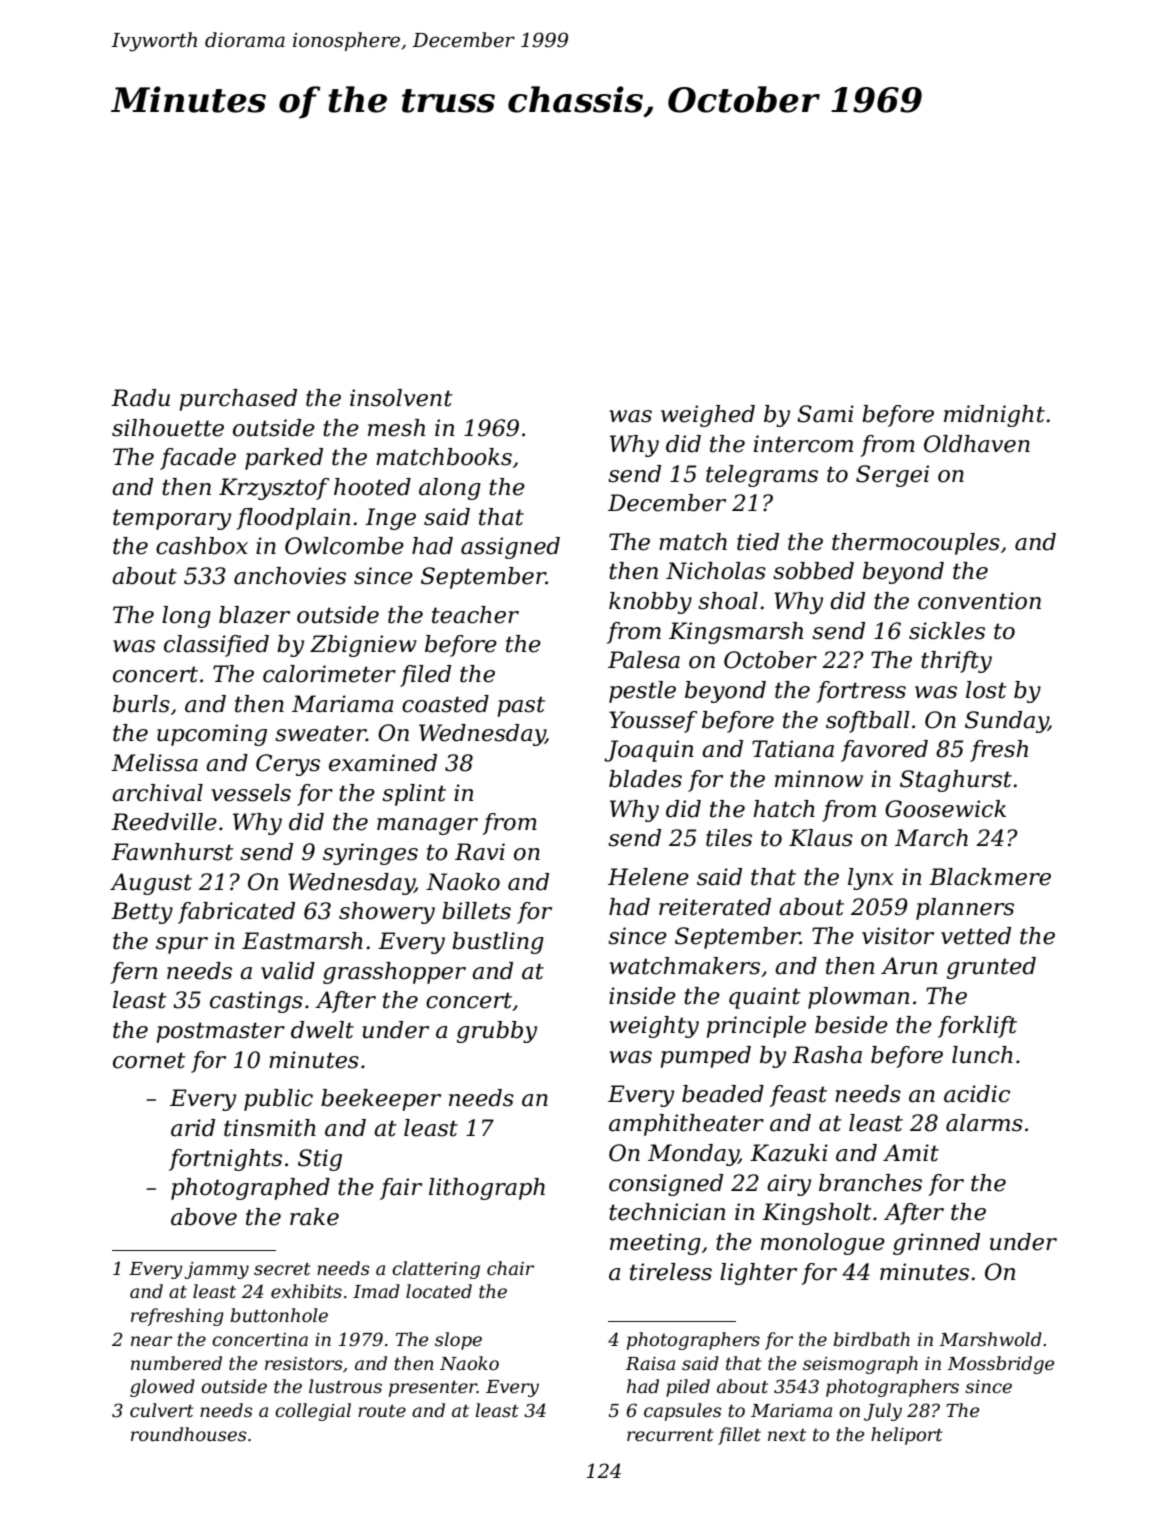 This document has width=1171, height=1515. I want to click on Sami, so click(825, 414).
